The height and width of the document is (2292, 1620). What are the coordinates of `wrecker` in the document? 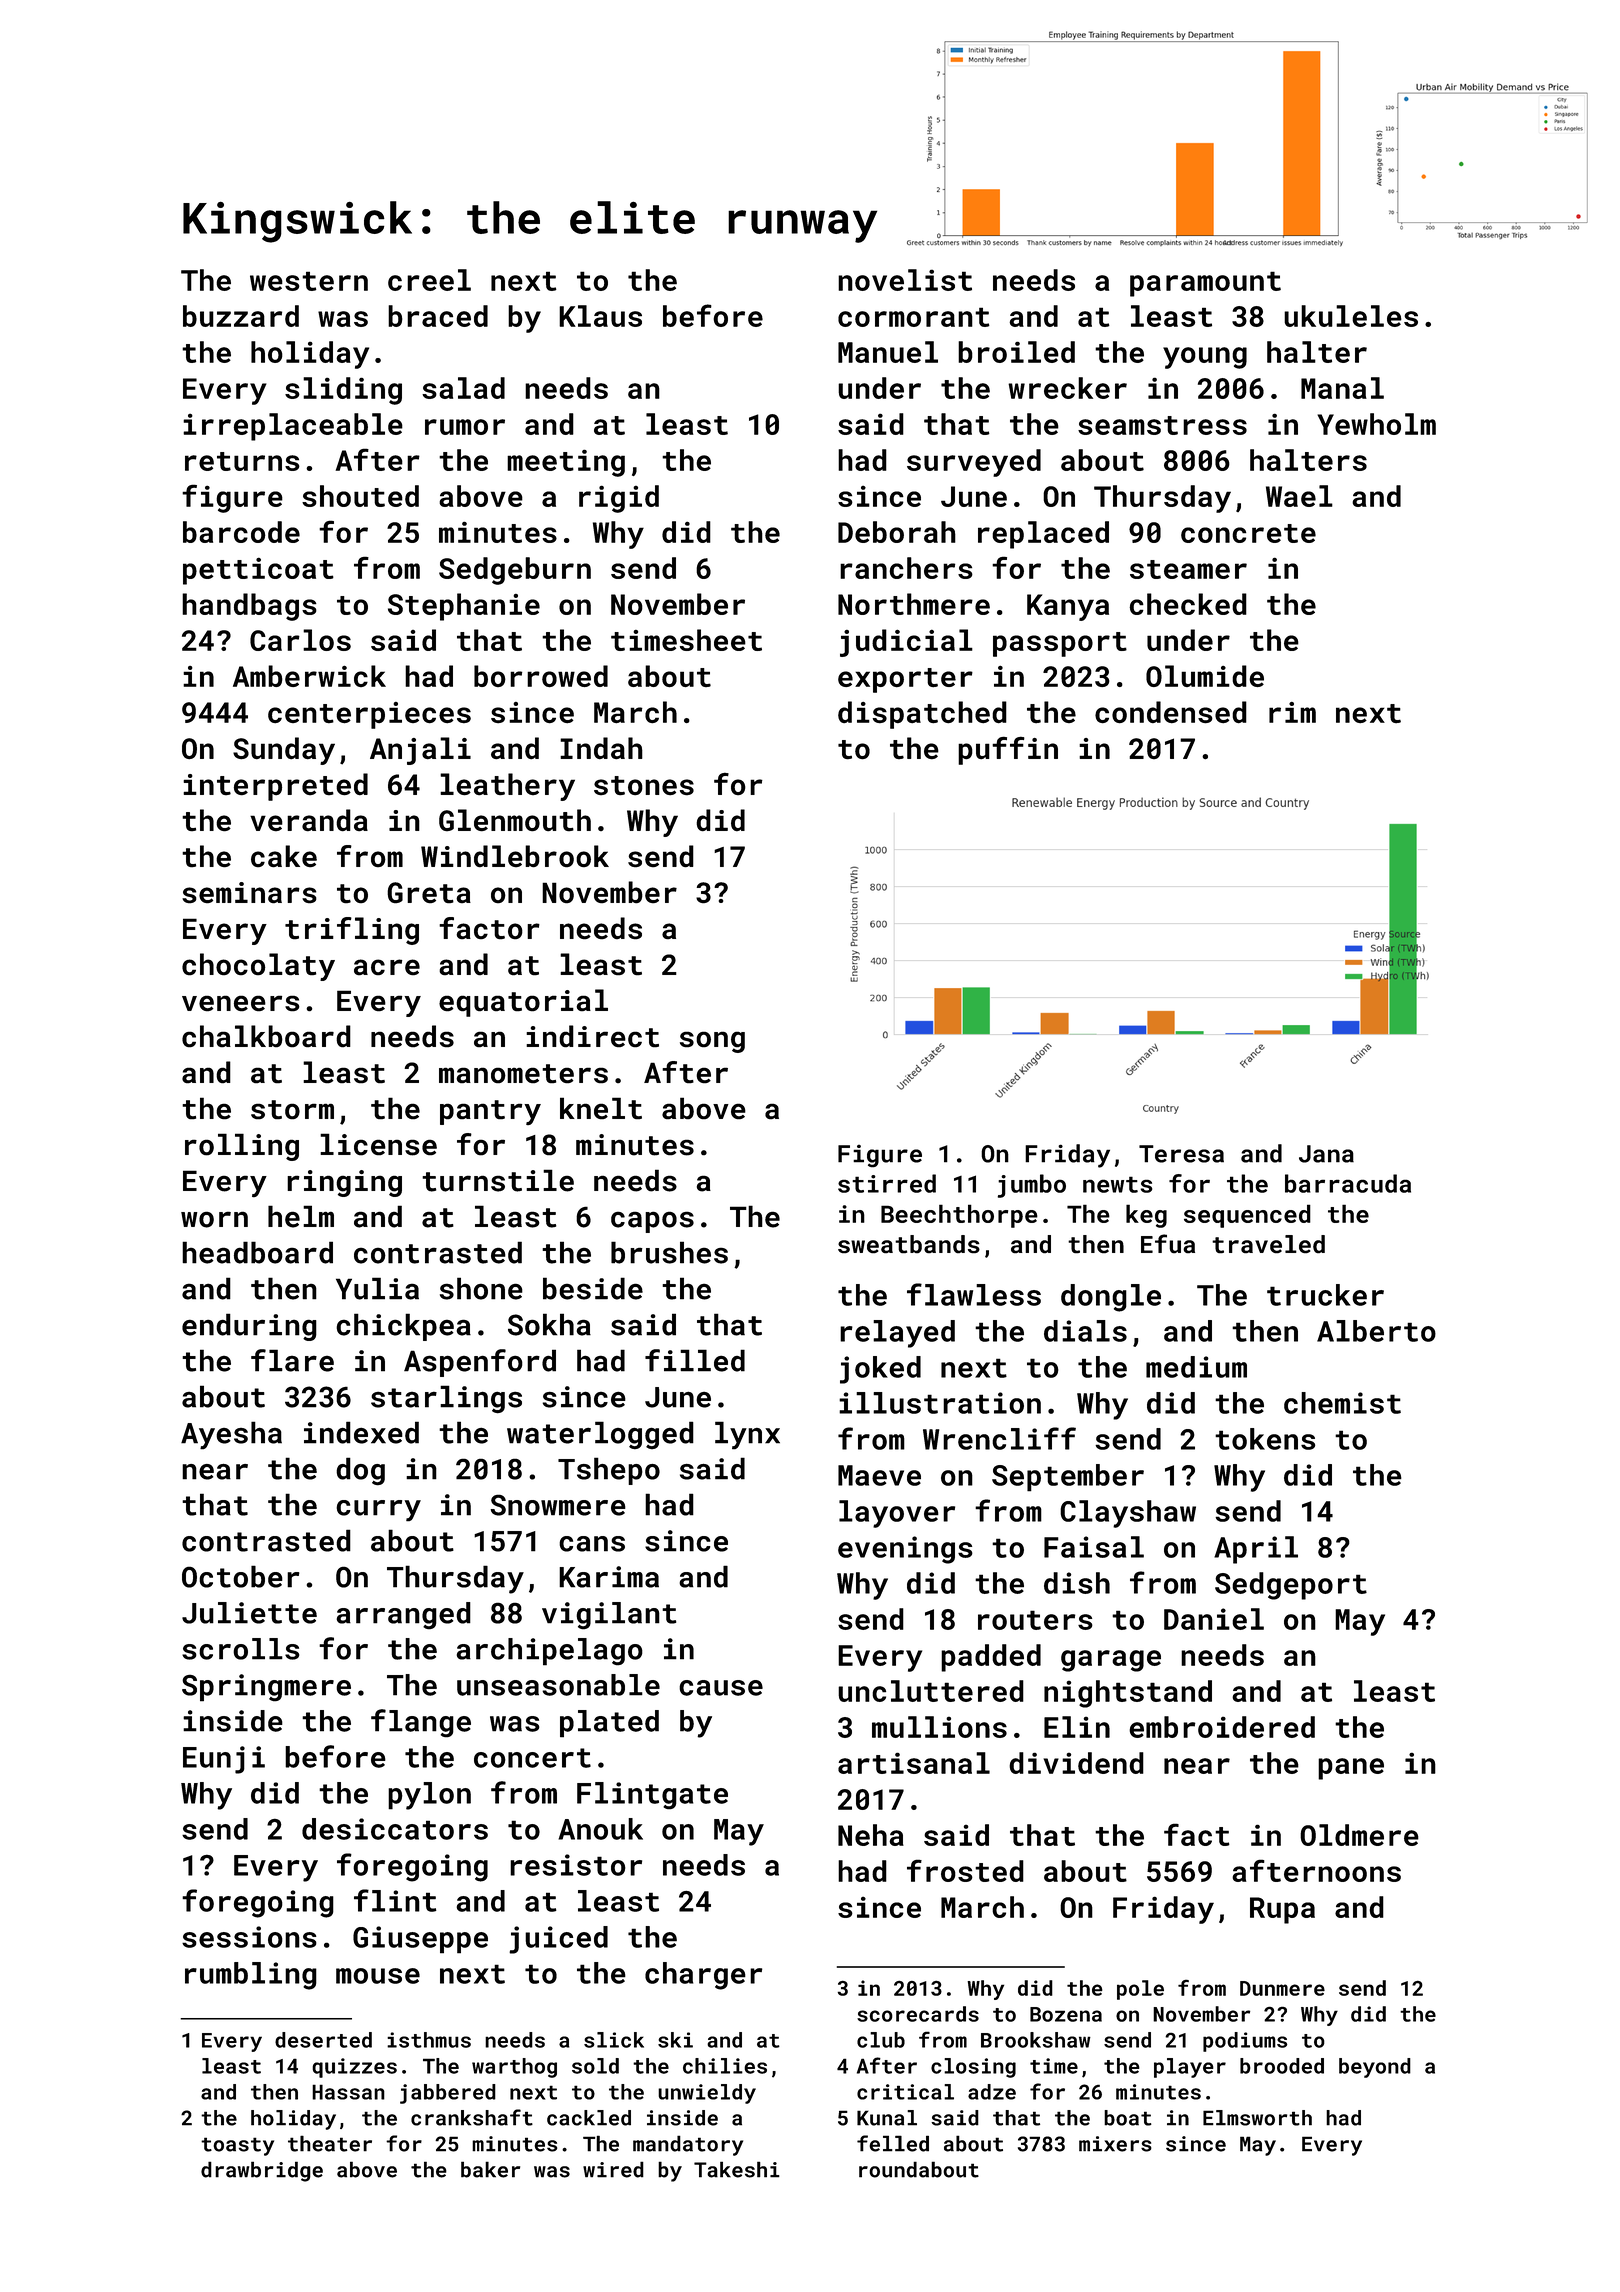 It's located at (1067, 388).
